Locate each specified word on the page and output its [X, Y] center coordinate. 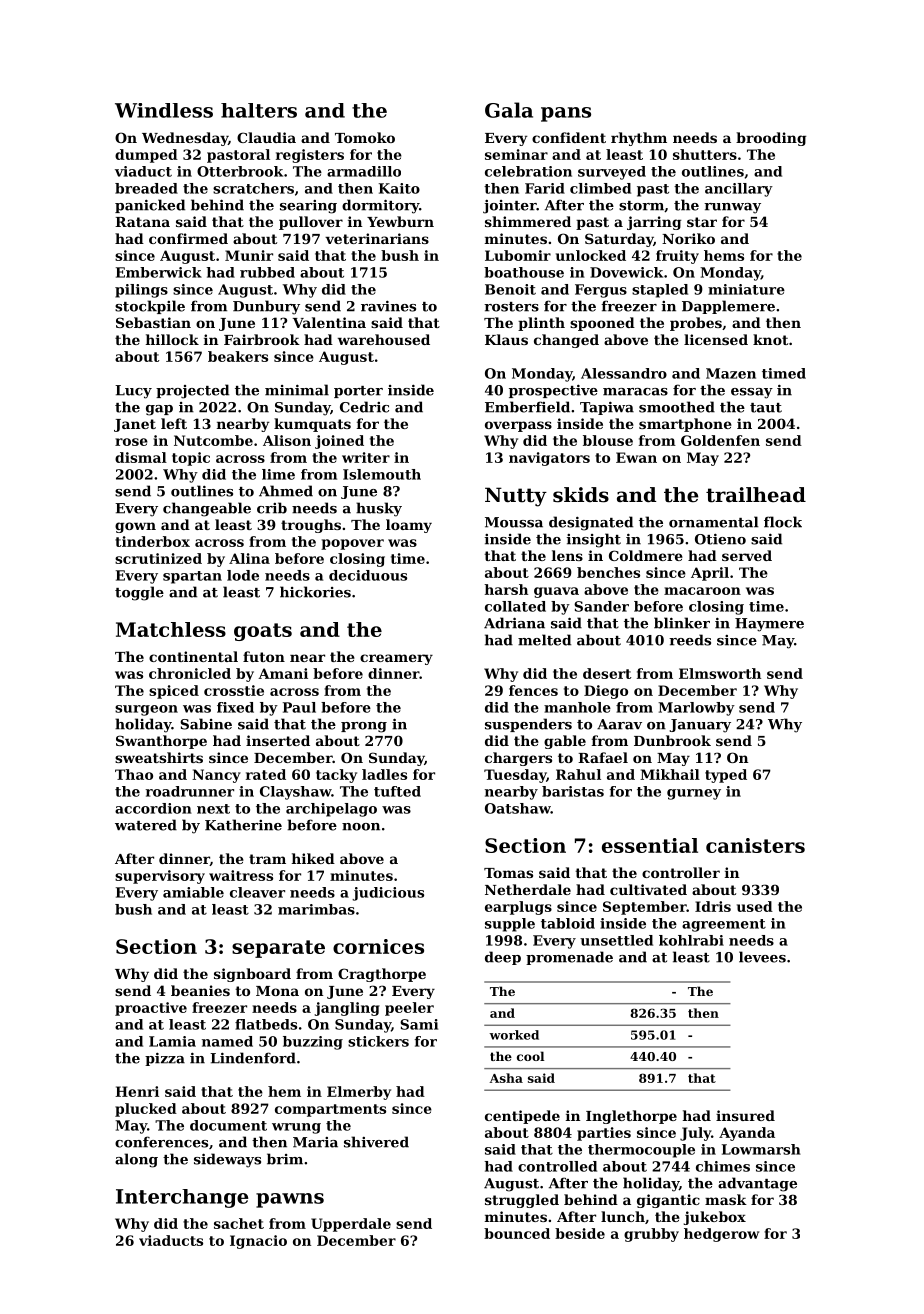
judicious [388, 894]
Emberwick [159, 272]
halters [259, 110]
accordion [153, 808]
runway [732, 208]
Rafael [603, 757]
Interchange [182, 1198]
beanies [200, 990]
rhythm [639, 139]
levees [762, 957]
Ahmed [286, 491]
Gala [509, 110]
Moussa [514, 522]
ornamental [714, 522]
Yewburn [400, 221]
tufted [397, 791]
